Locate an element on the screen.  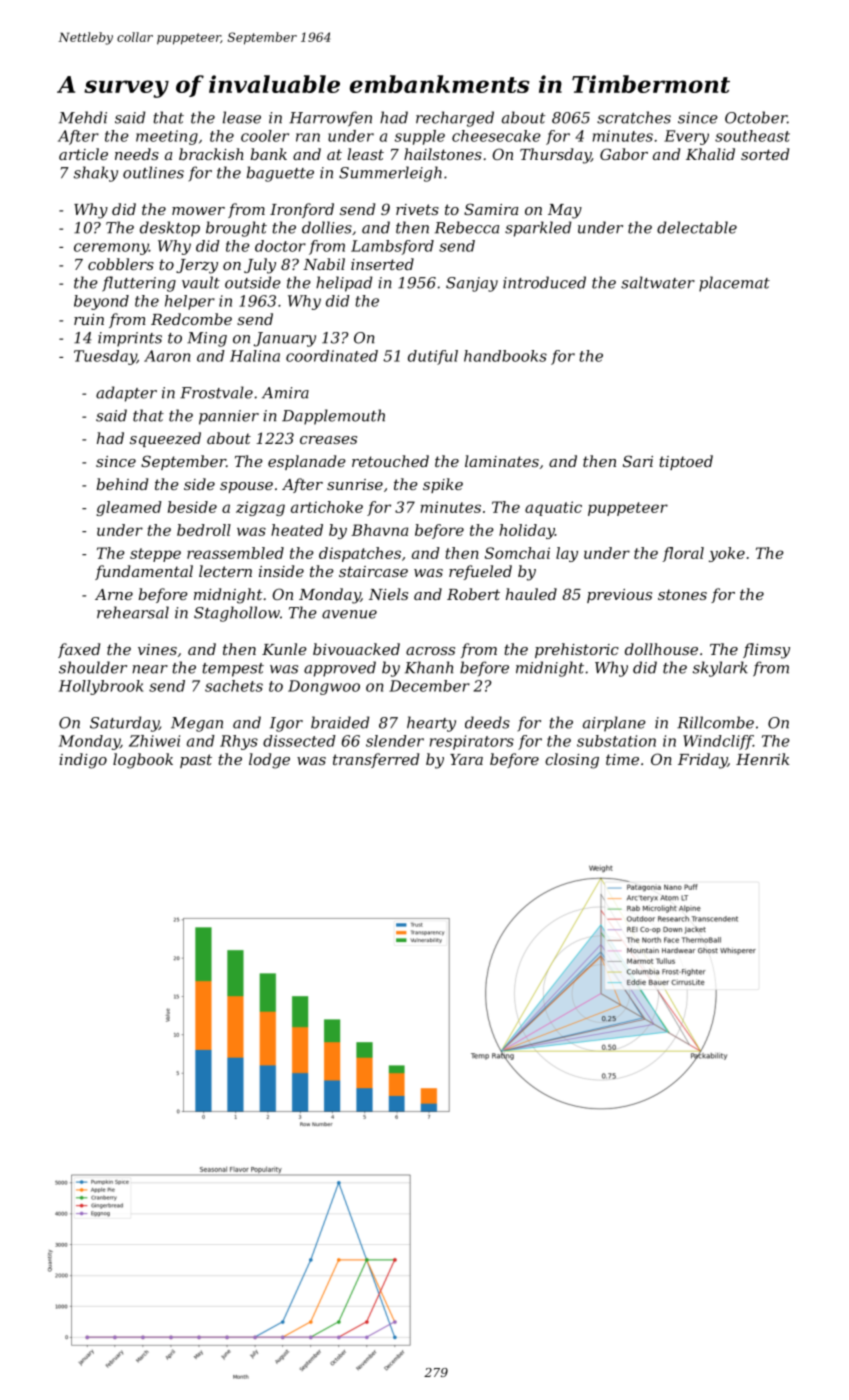
adapter is located at coordinates (126, 394).
